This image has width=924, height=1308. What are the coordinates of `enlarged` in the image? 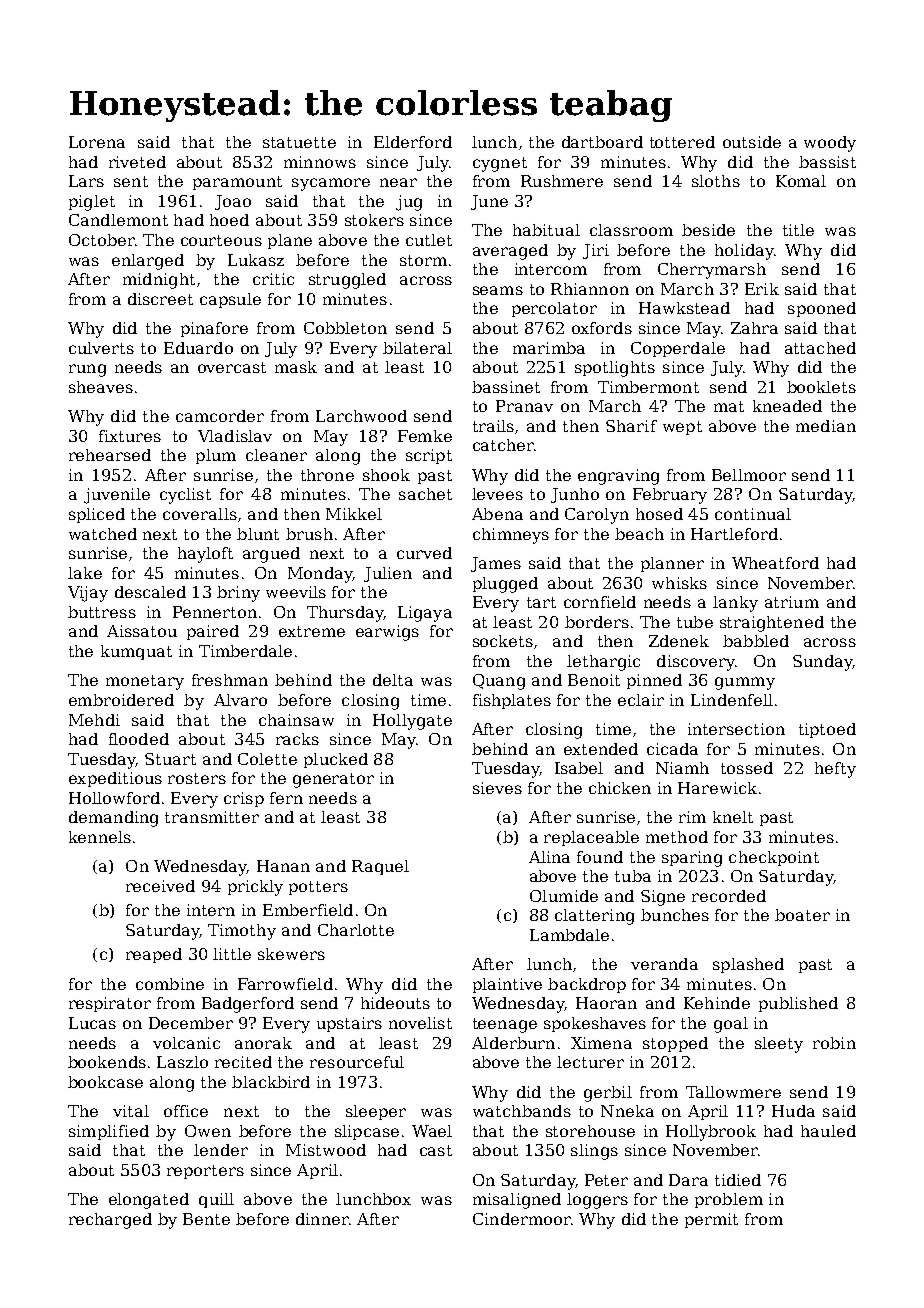 It's located at (148, 262).
